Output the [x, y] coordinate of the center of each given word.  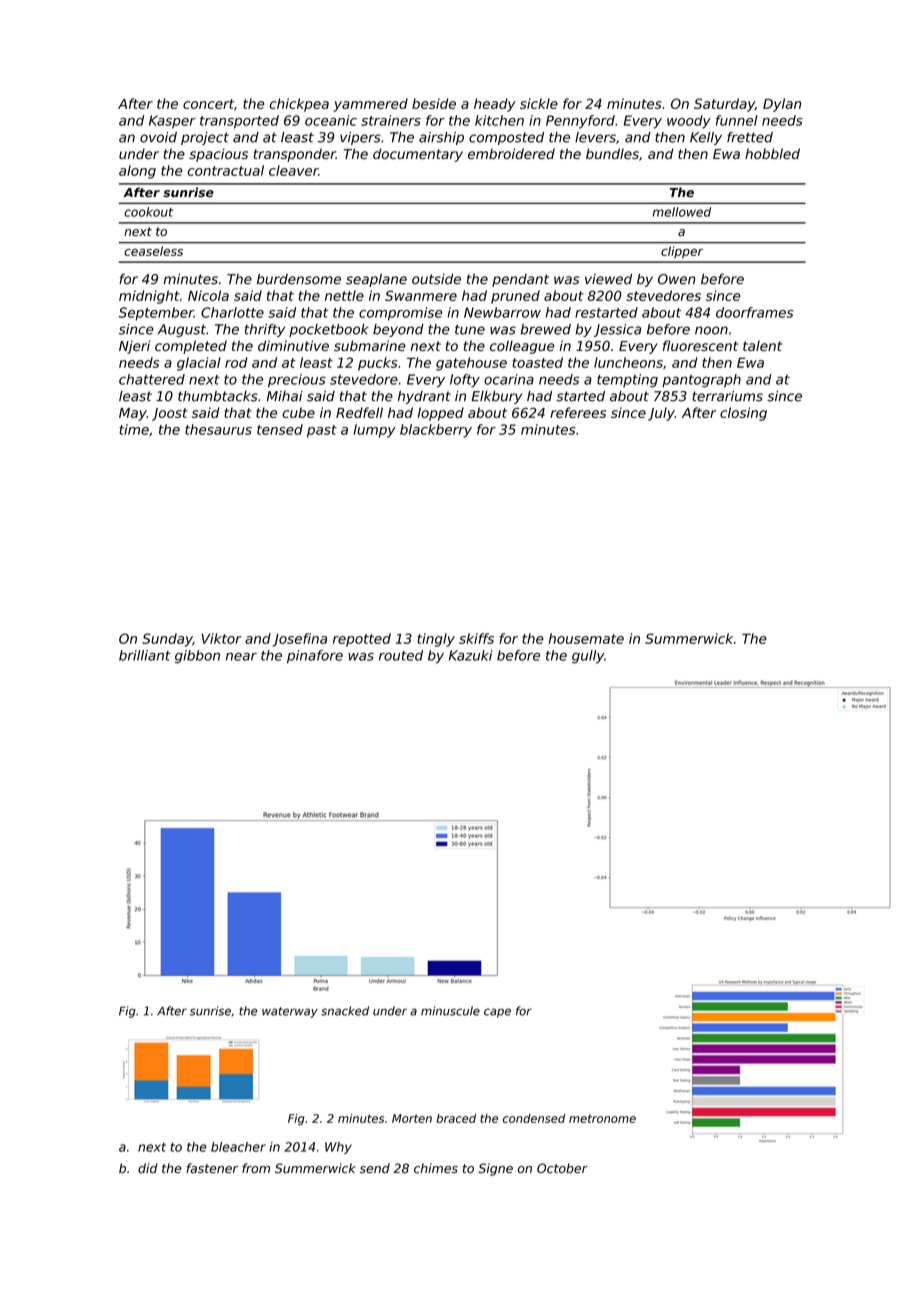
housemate [586, 638]
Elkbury [497, 397]
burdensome [299, 279]
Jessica [617, 330]
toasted [537, 362]
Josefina [300, 640]
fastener [212, 1168]
